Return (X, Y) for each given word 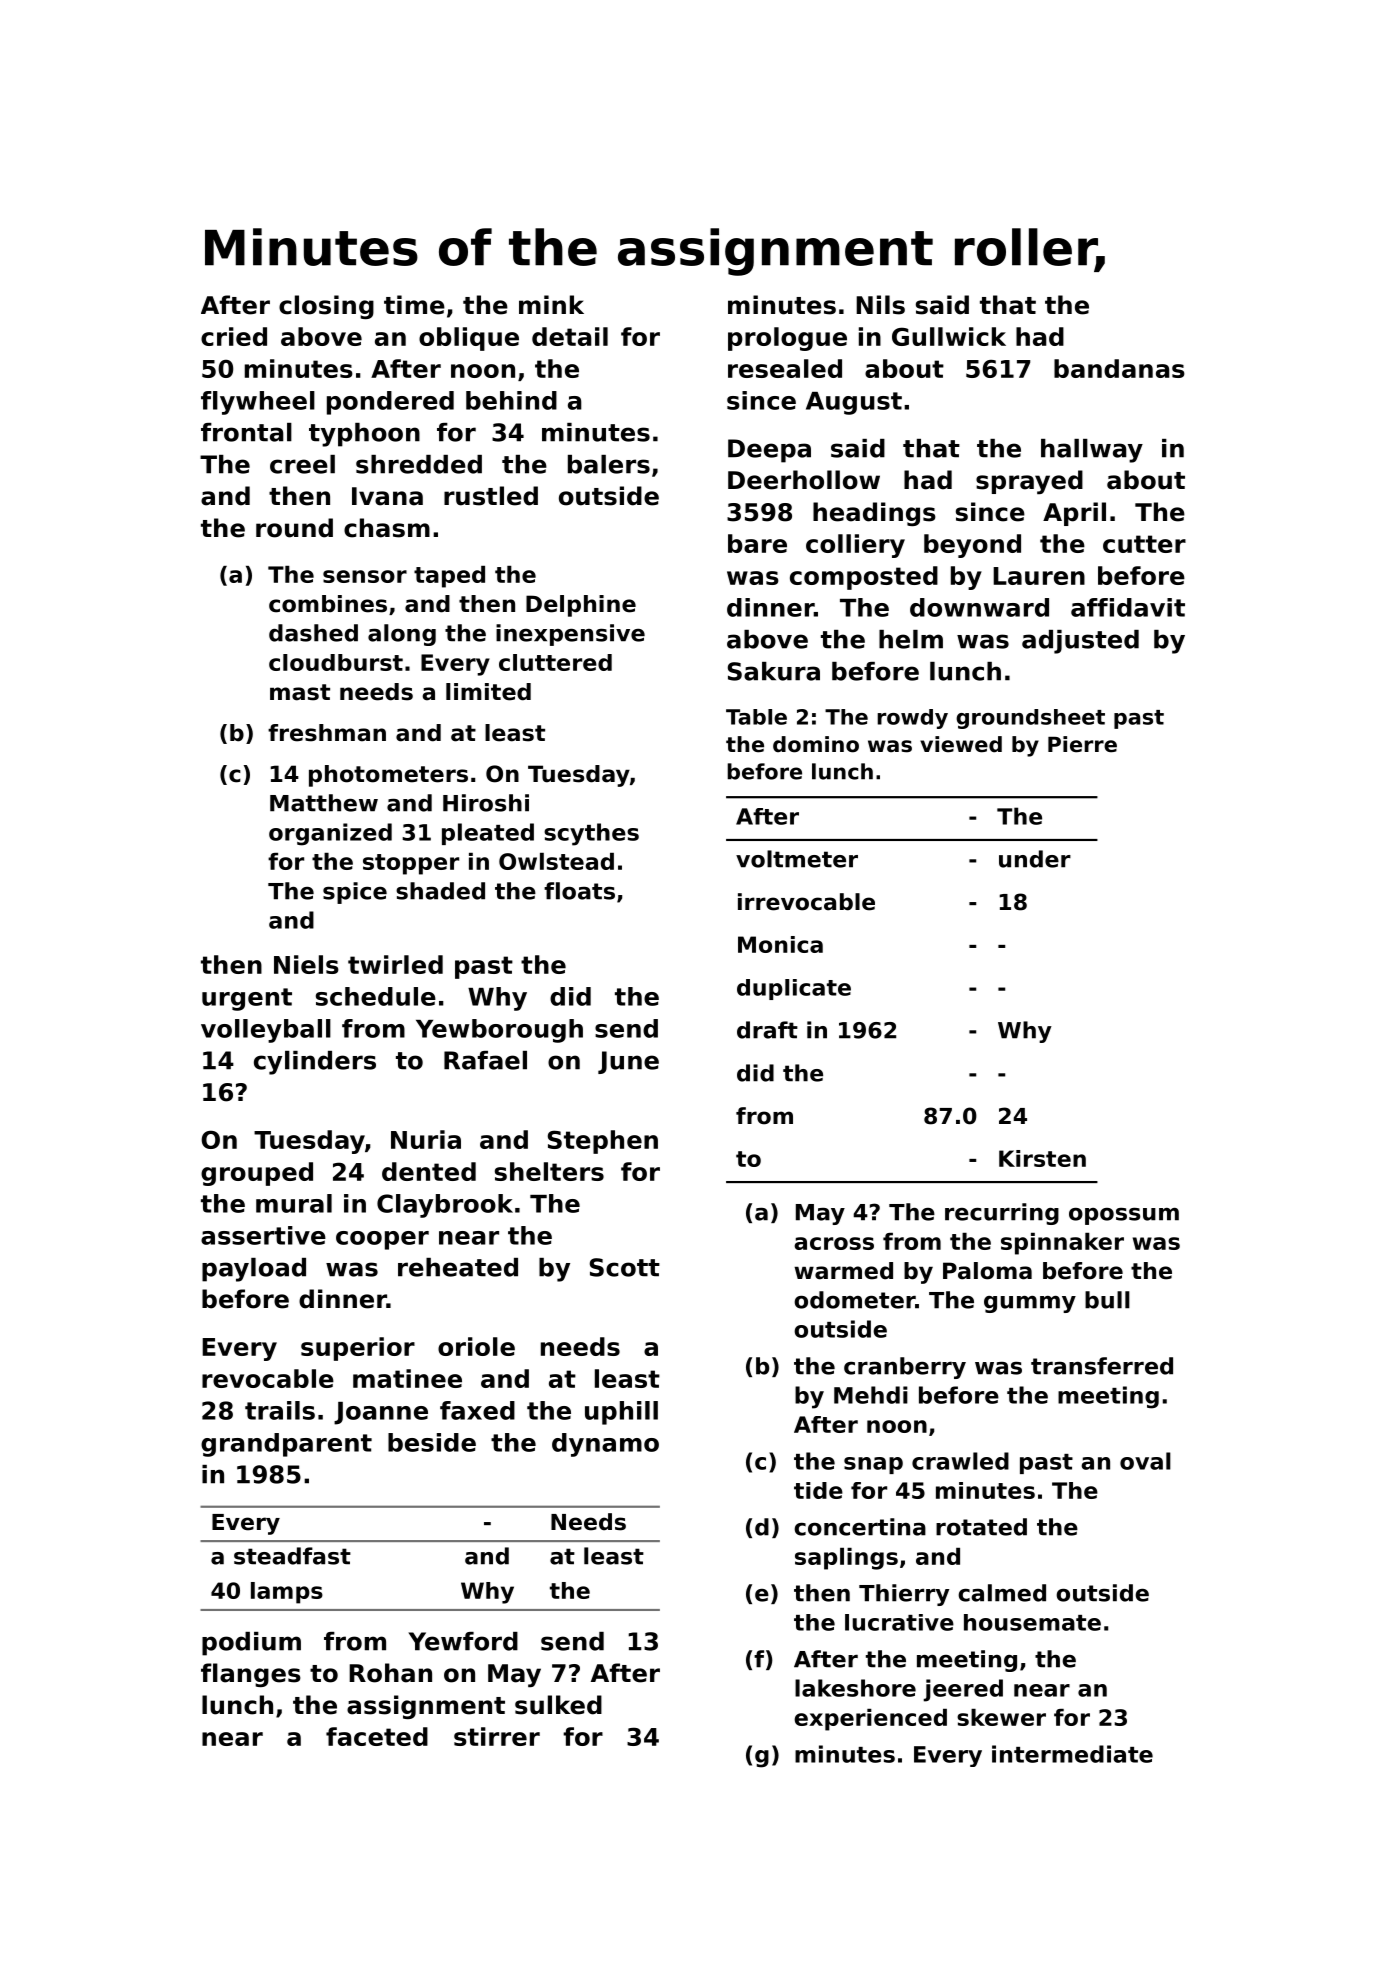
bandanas (1119, 368)
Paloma (987, 1271)
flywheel (258, 403)
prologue (787, 339)
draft (767, 1030)
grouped (257, 1174)
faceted (377, 1736)
